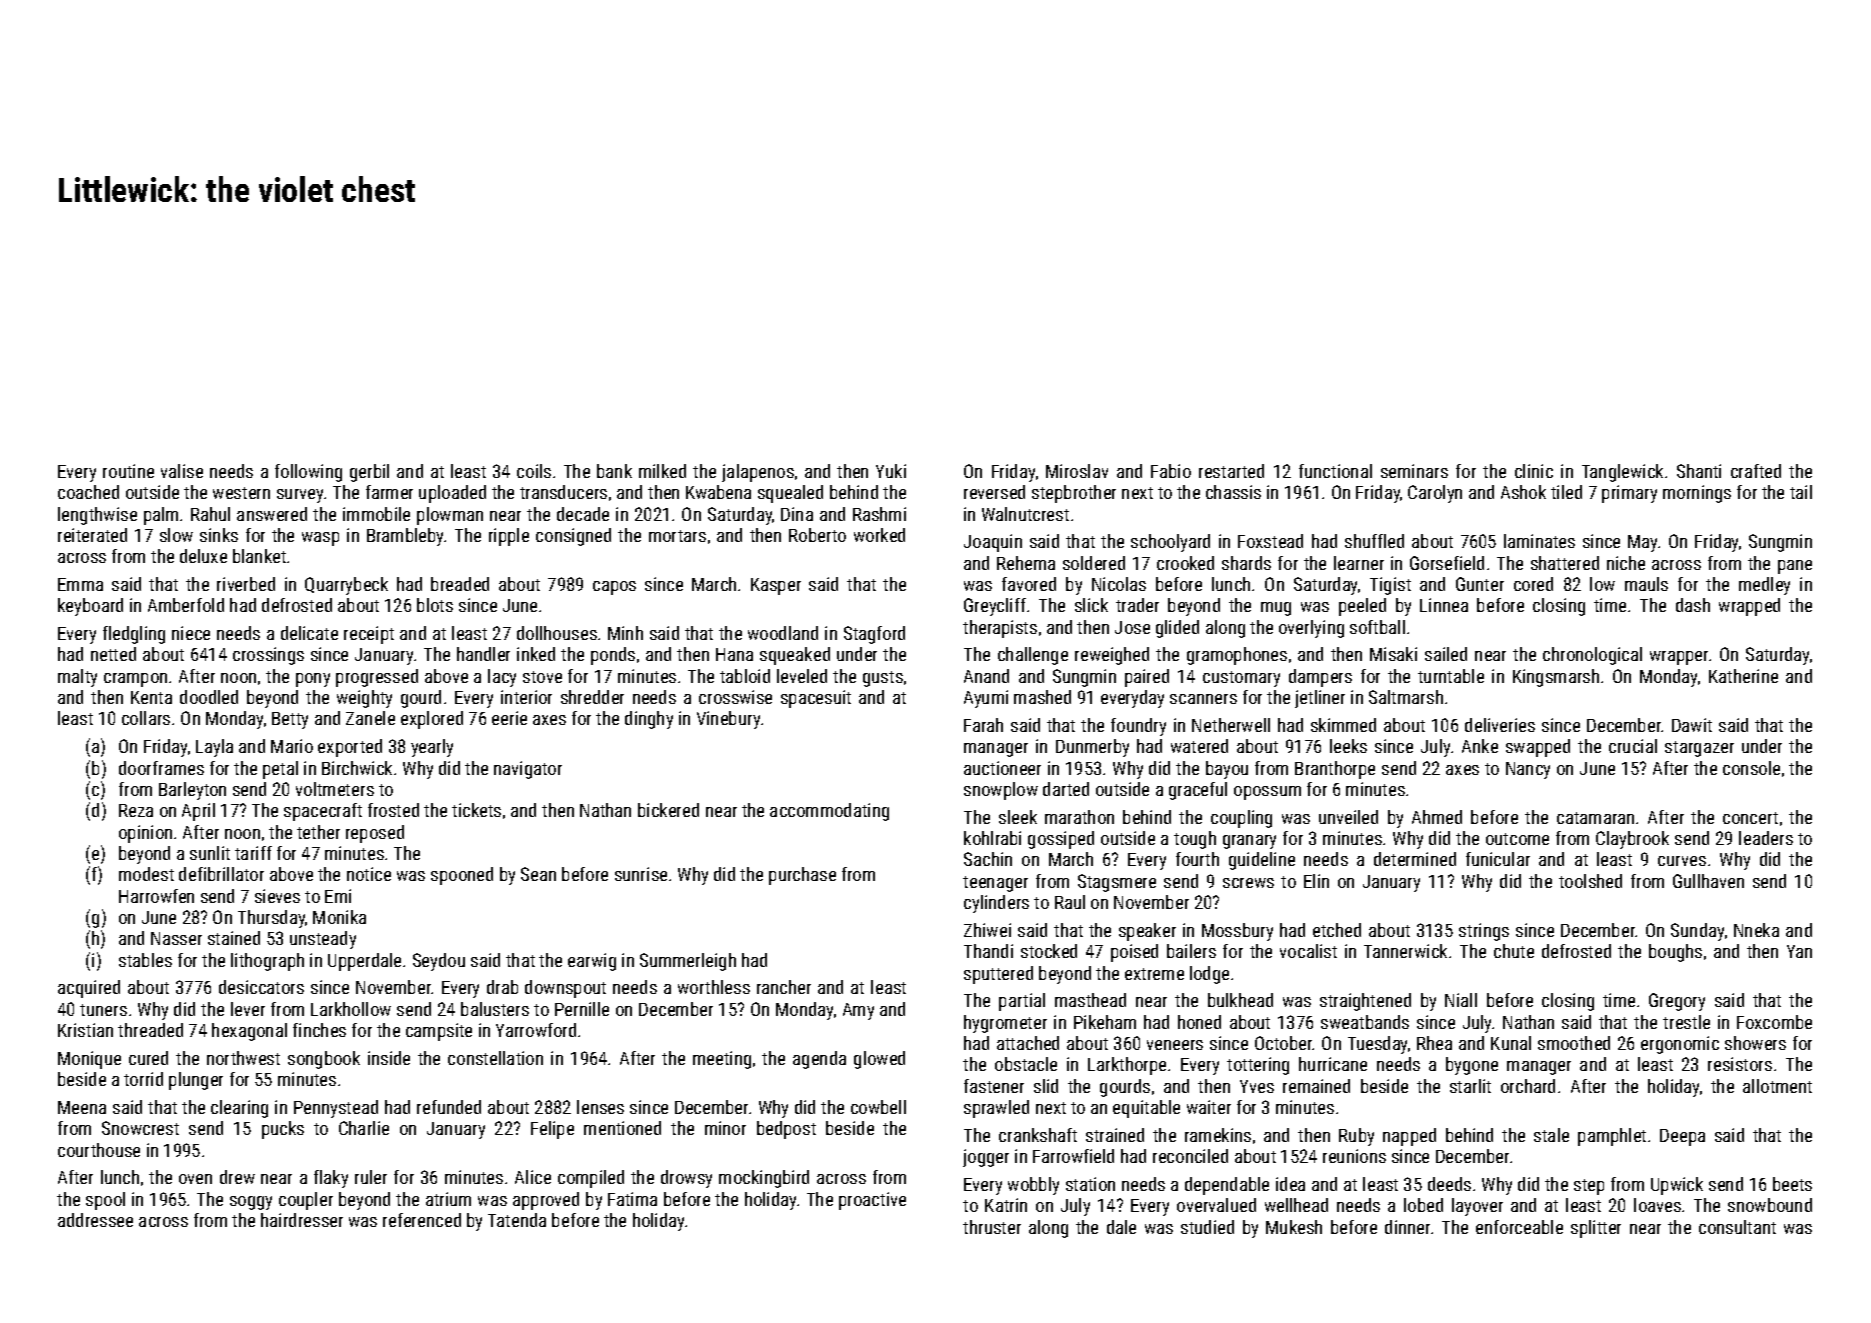 This screenshot has height=1323, width=1871. What do you see at coordinates (1539, 541) in the screenshot?
I see `laminates` at bounding box center [1539, 541].
